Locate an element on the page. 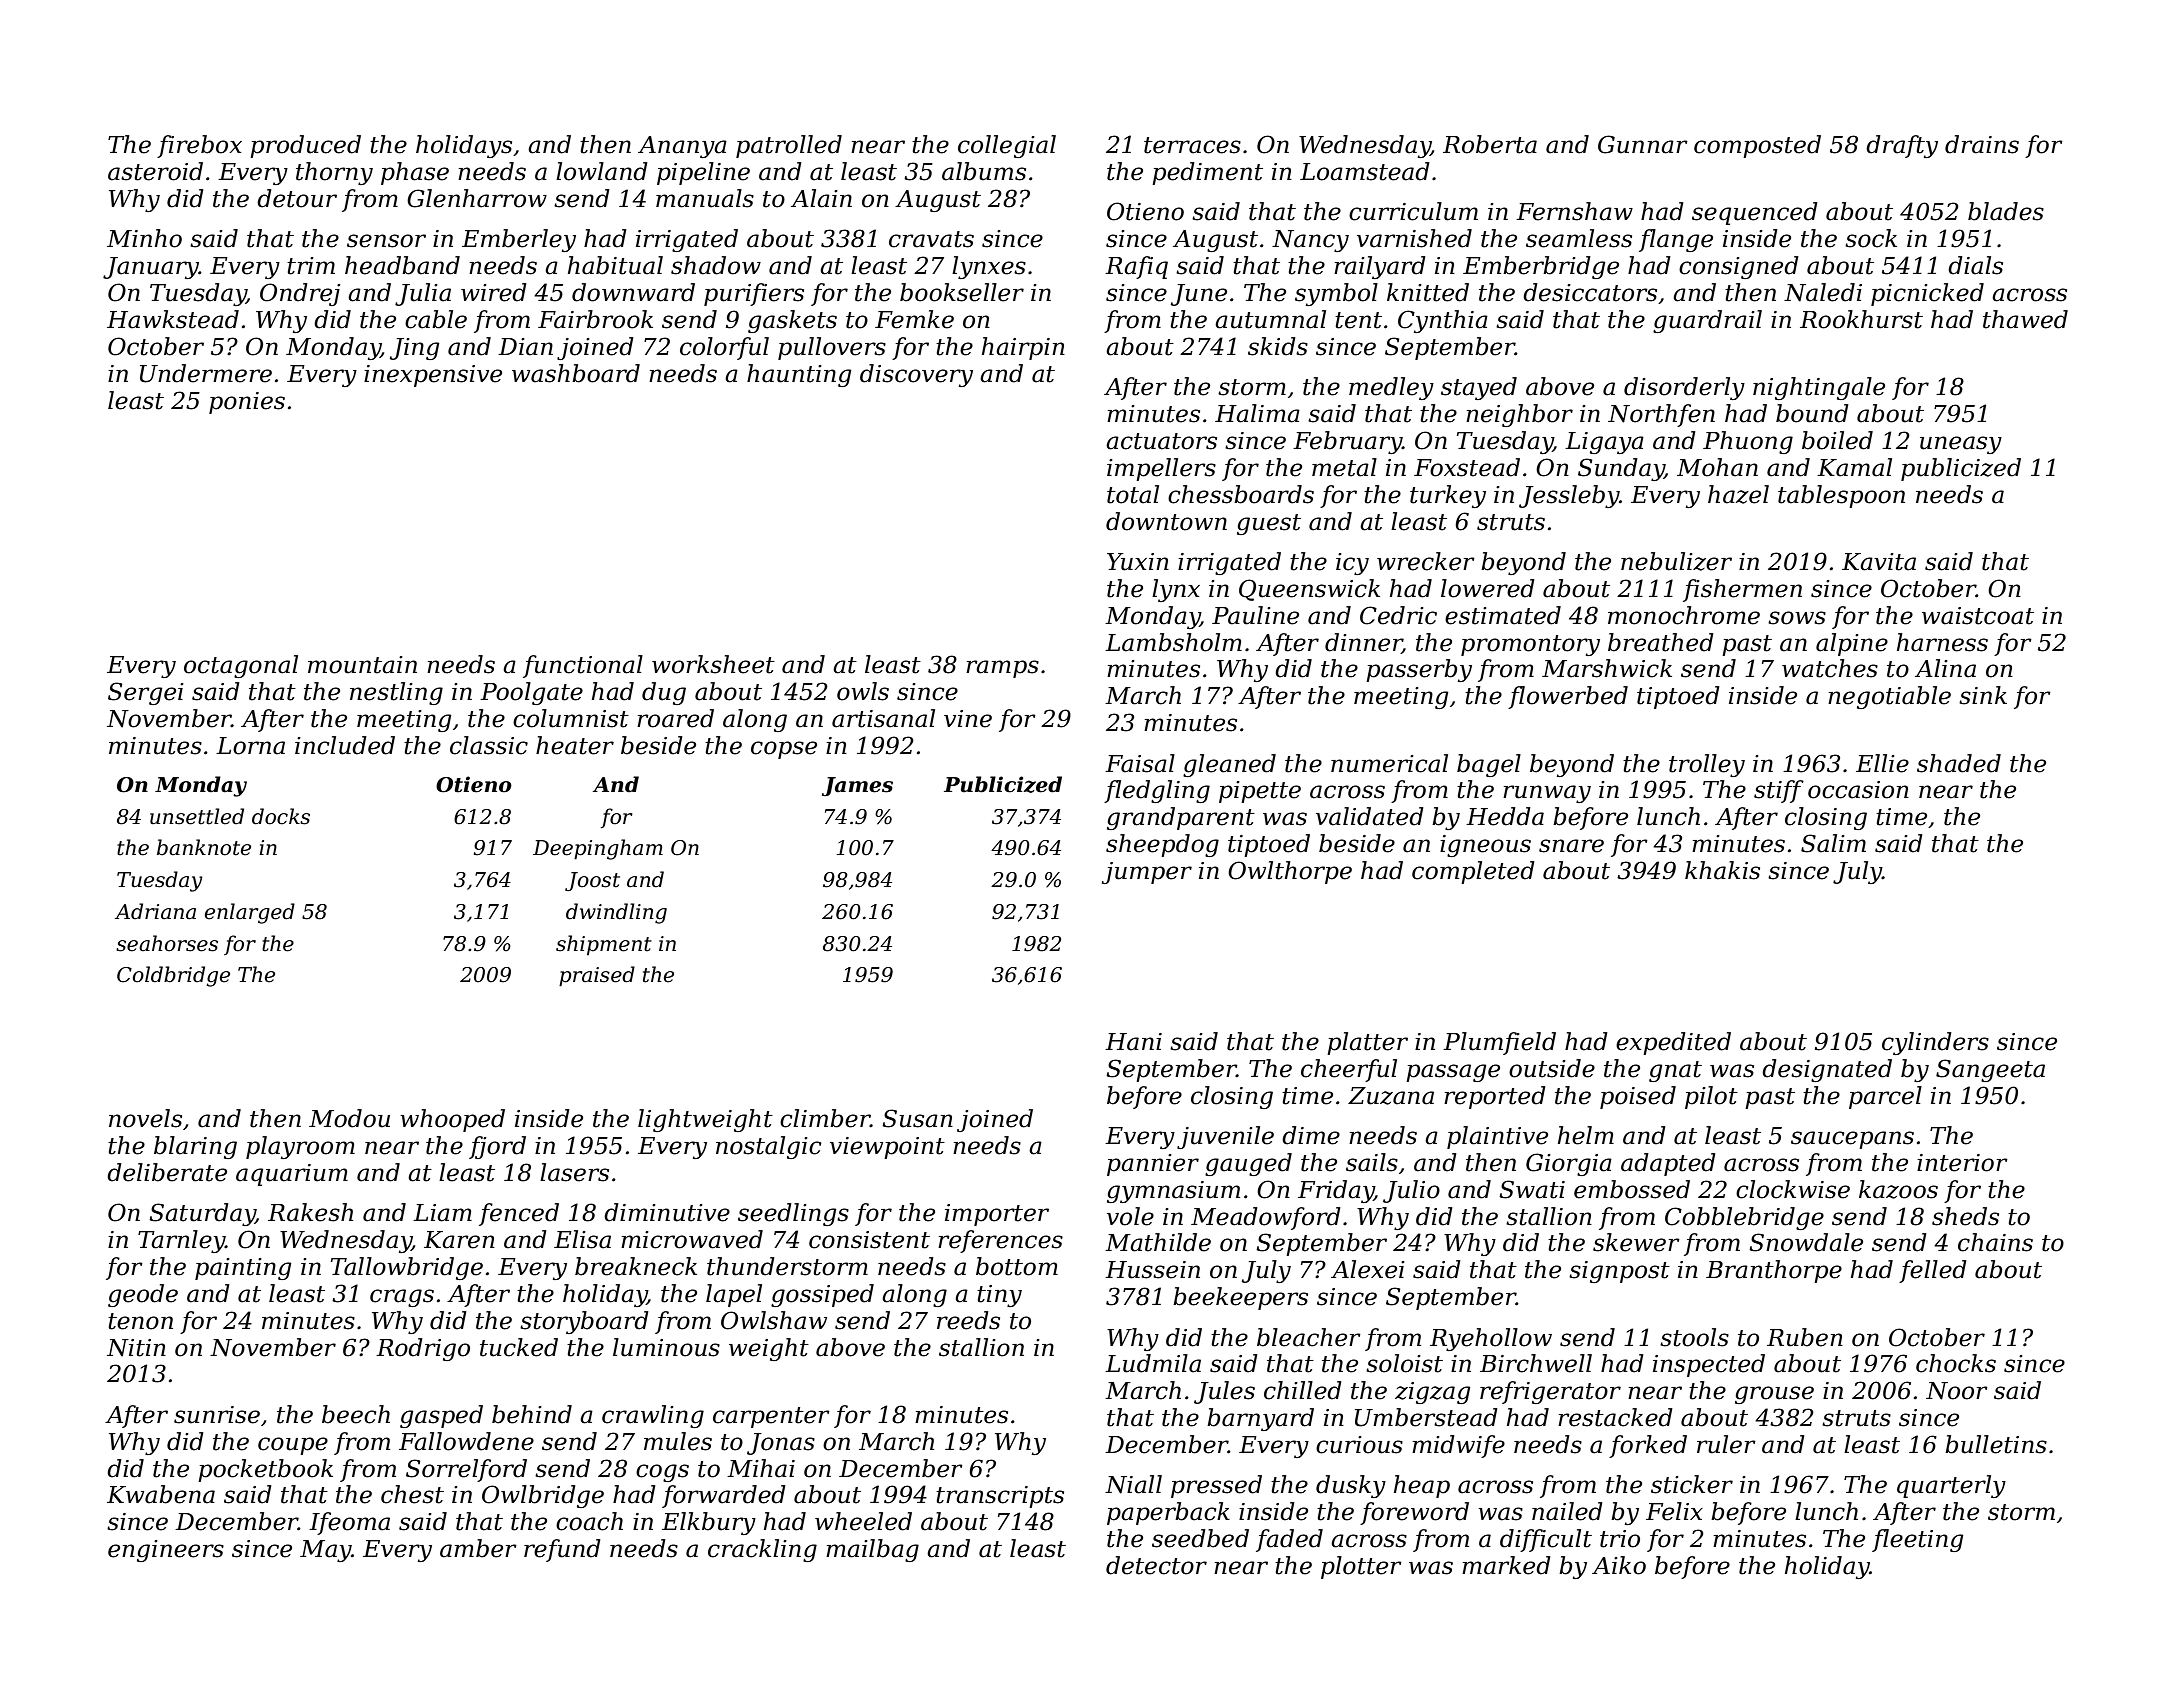 This page has height=1683, width=2178. Ryehollow is located at coordinates (1491, 1339).
